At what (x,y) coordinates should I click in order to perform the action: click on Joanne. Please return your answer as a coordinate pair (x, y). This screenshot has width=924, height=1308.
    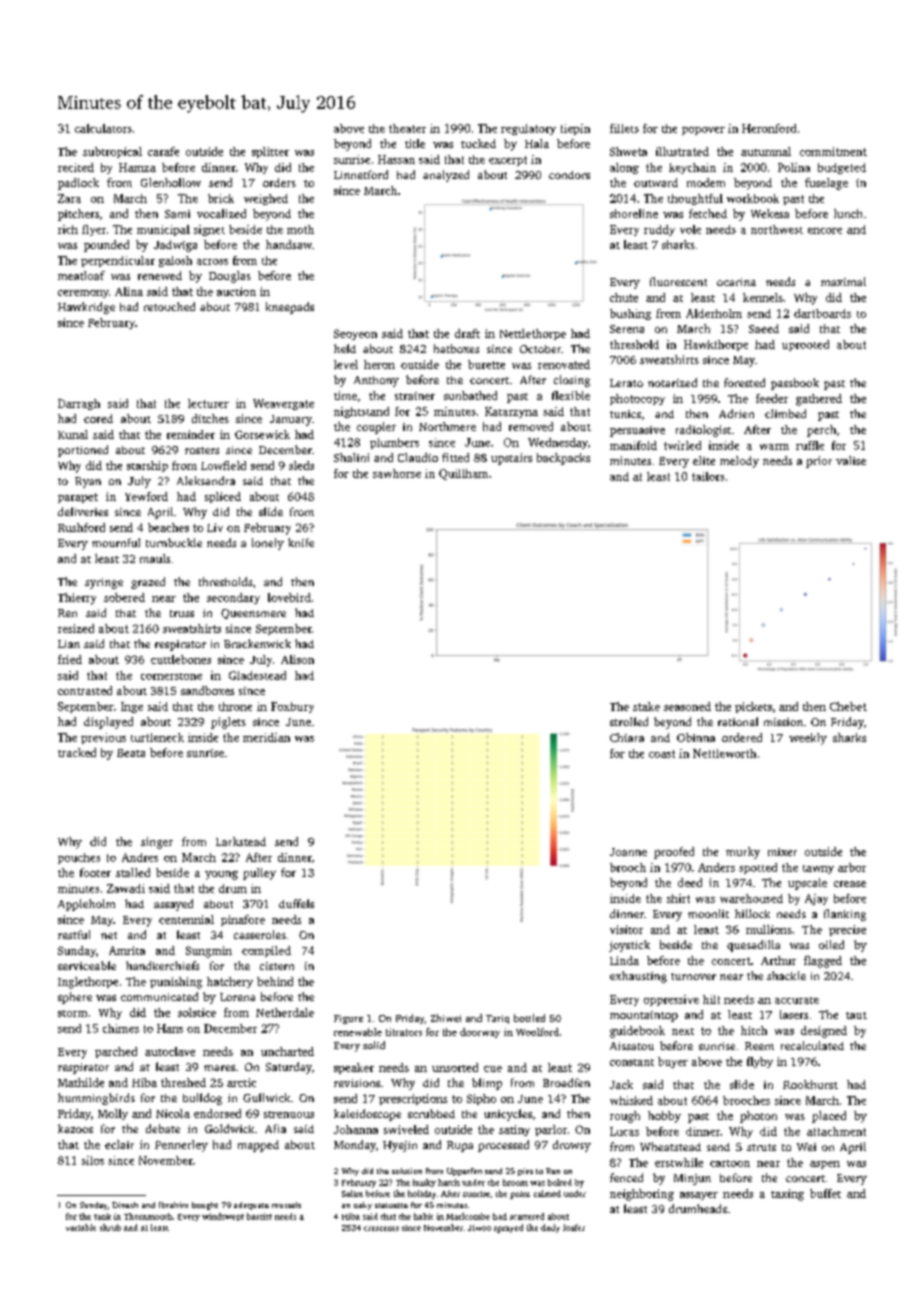
    Looking at the image, I should click on (628, 852).
